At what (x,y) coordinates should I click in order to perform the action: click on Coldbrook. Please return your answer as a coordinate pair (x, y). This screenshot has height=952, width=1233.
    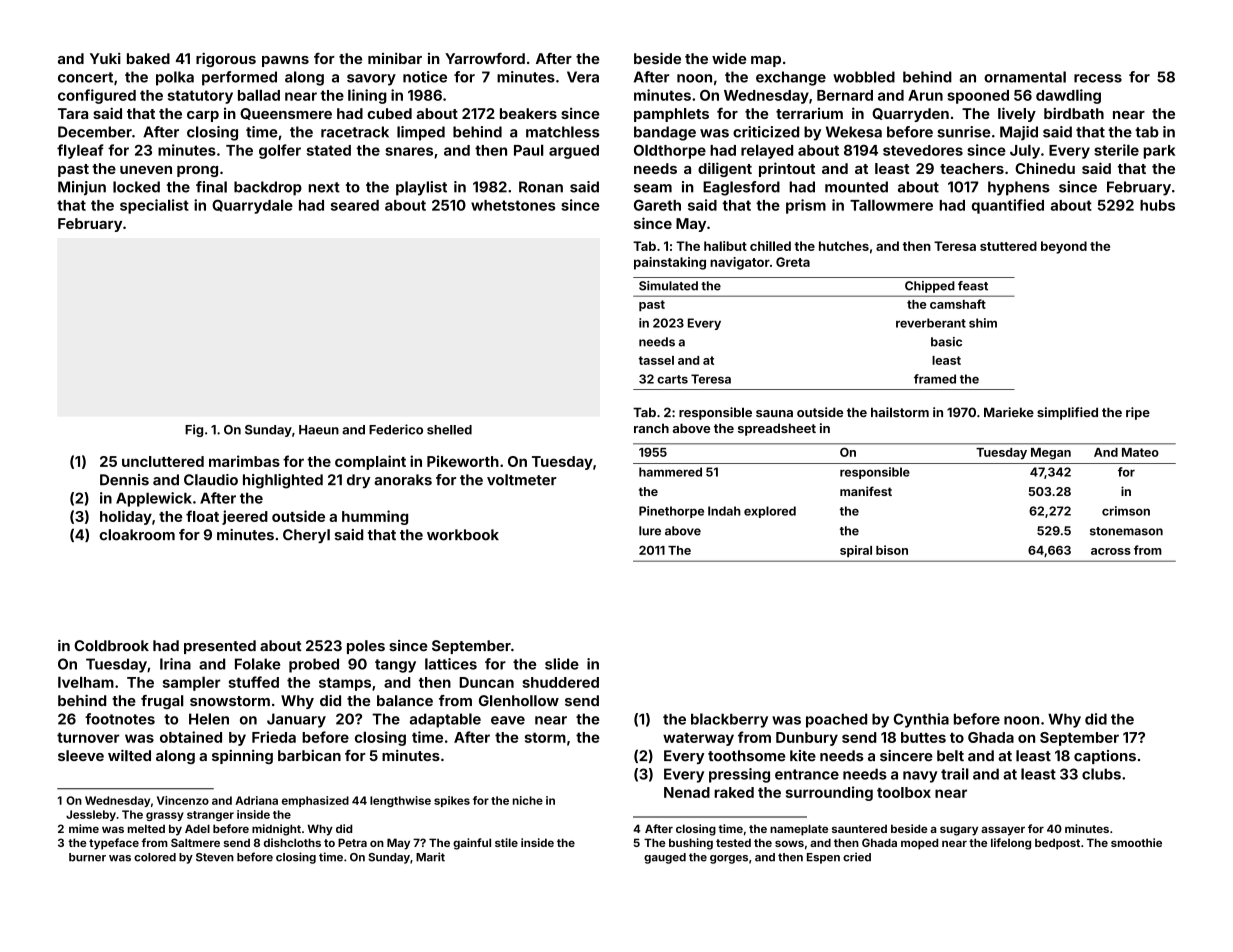
    Looking at the image, I should click on (111, 646).
